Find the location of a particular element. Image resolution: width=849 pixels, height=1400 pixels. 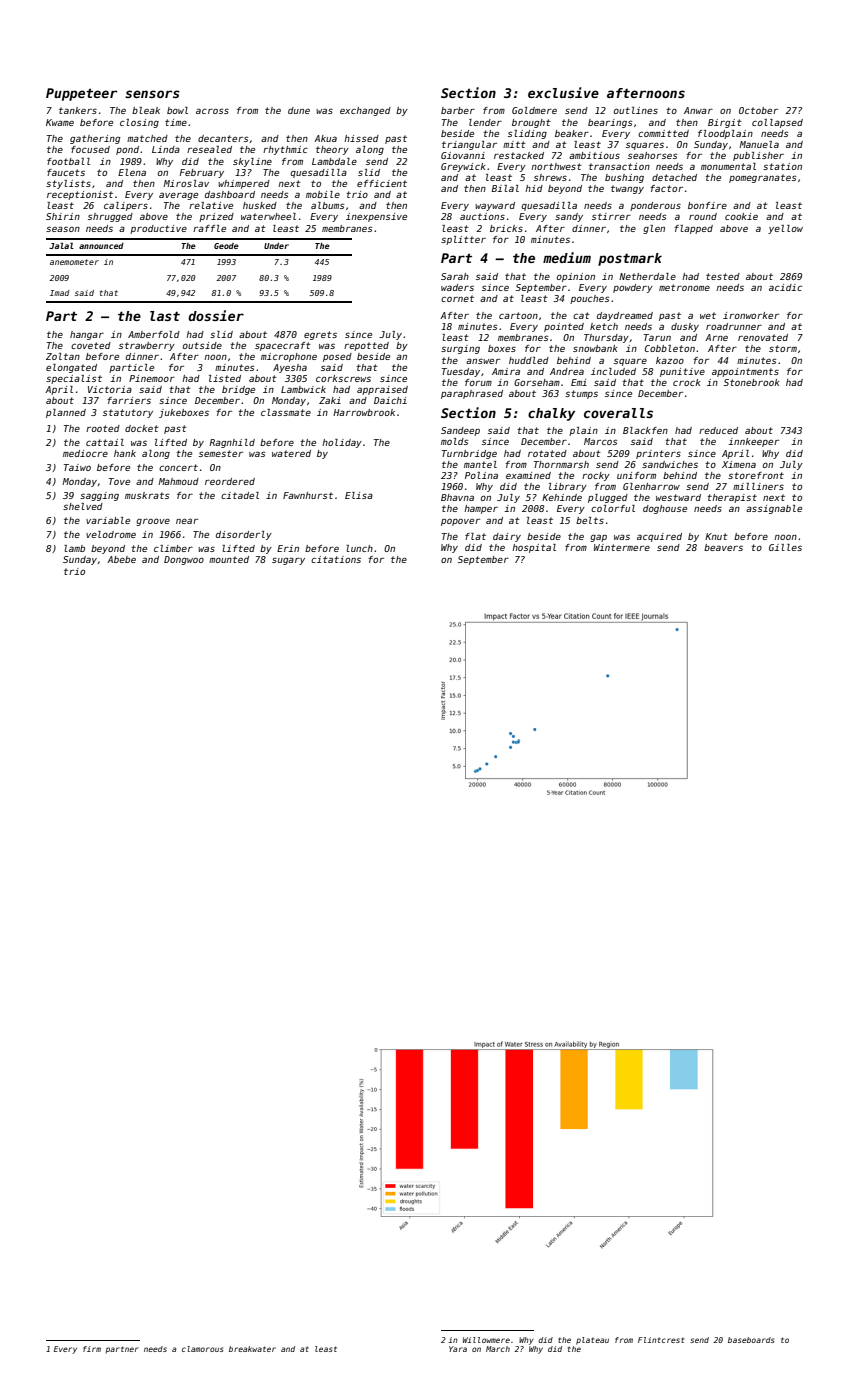

dossier is located at coordinates (216, 315).
